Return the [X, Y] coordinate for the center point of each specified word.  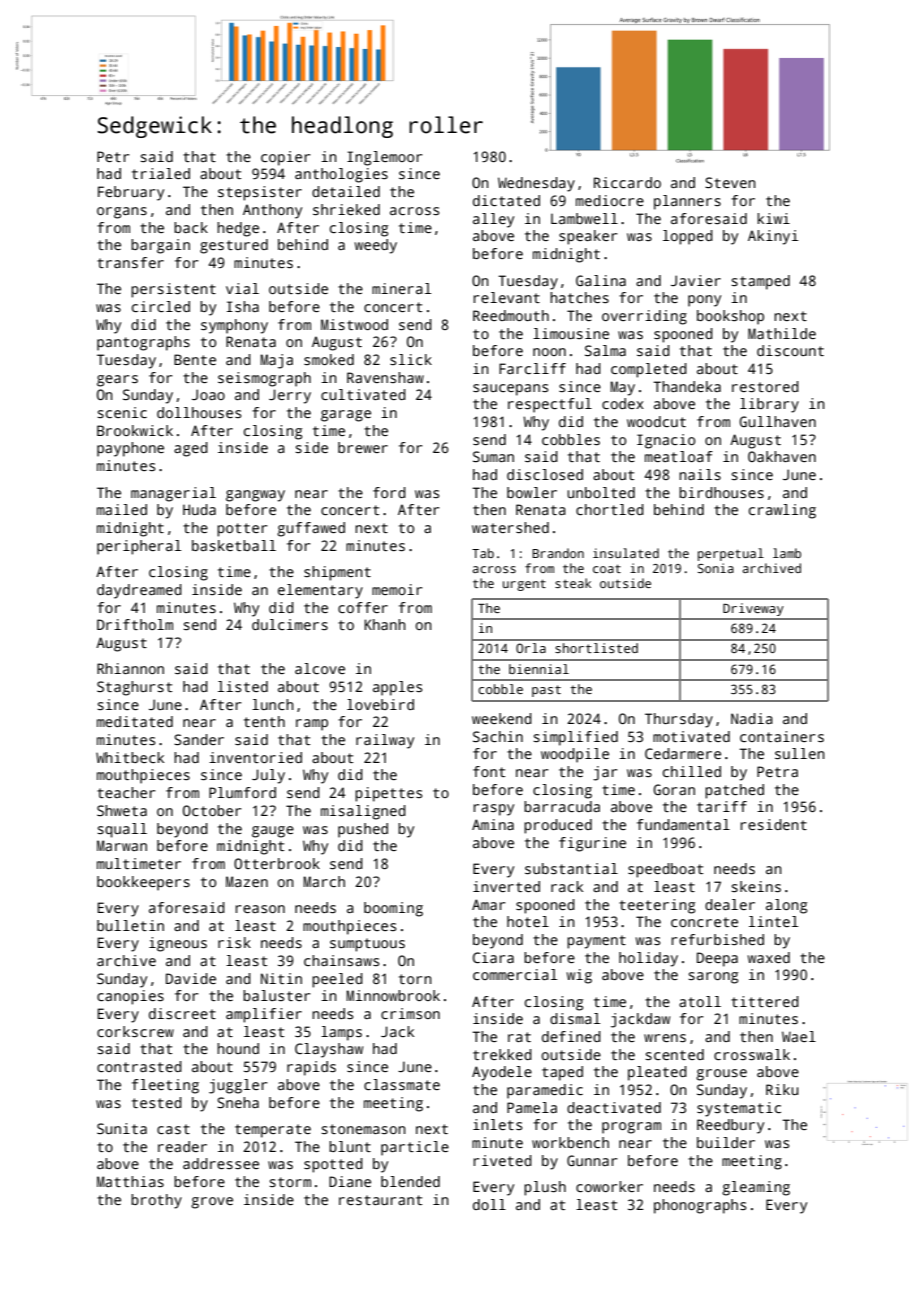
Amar [489, 904]
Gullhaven [777, 421]
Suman [493, 456]
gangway [255, 496]
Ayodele [502, 1073]
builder [726, 1142]
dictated [506, 200]
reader [182, 1146]
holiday [648, 959]
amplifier [264, 1015]
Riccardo [627, 182]
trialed [161, 173]
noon [549, 352]
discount [790, 350]
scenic [122, 412]
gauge [273, 832]
